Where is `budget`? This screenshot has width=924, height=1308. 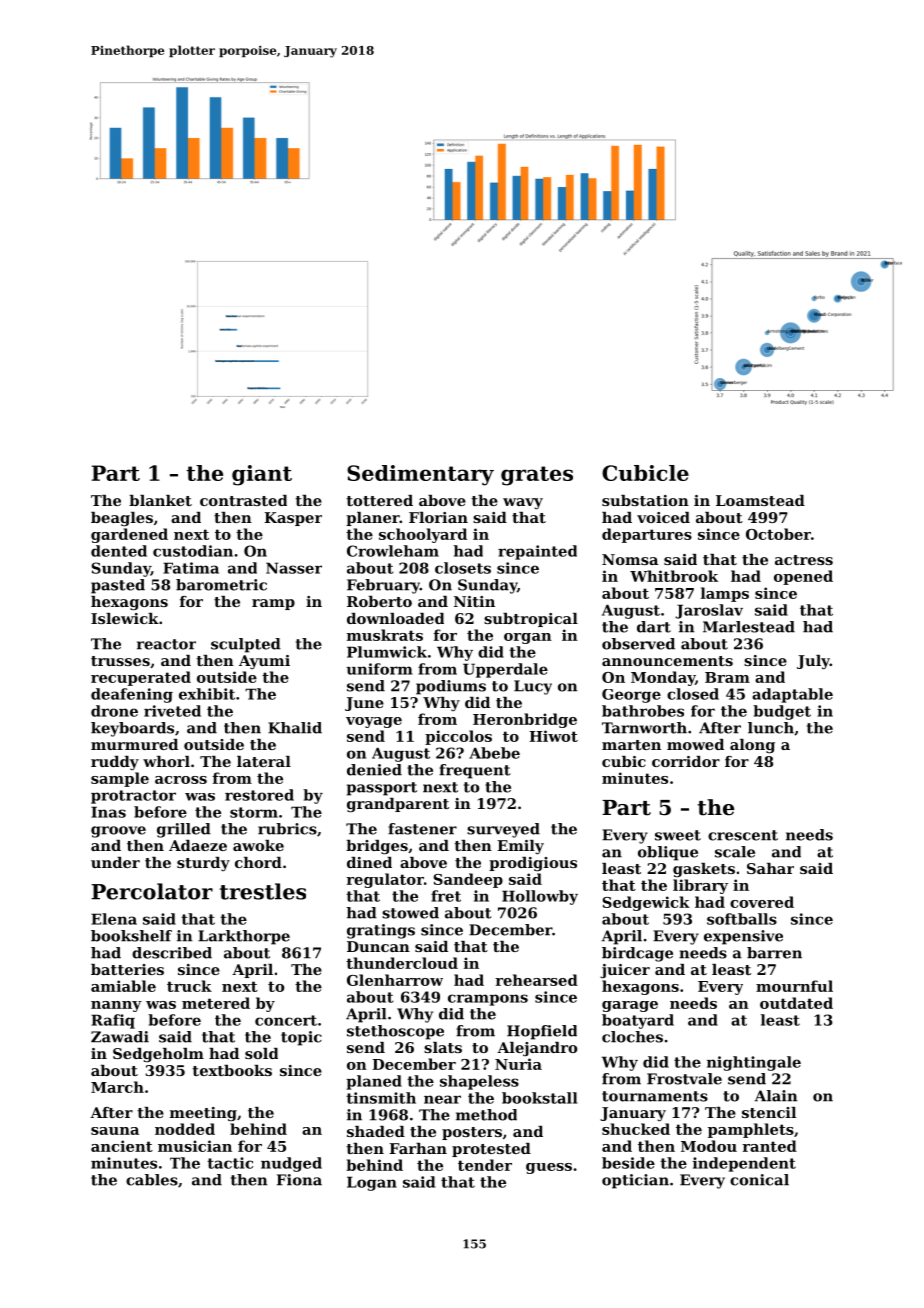
budget is located at coordinates (782, 712).
